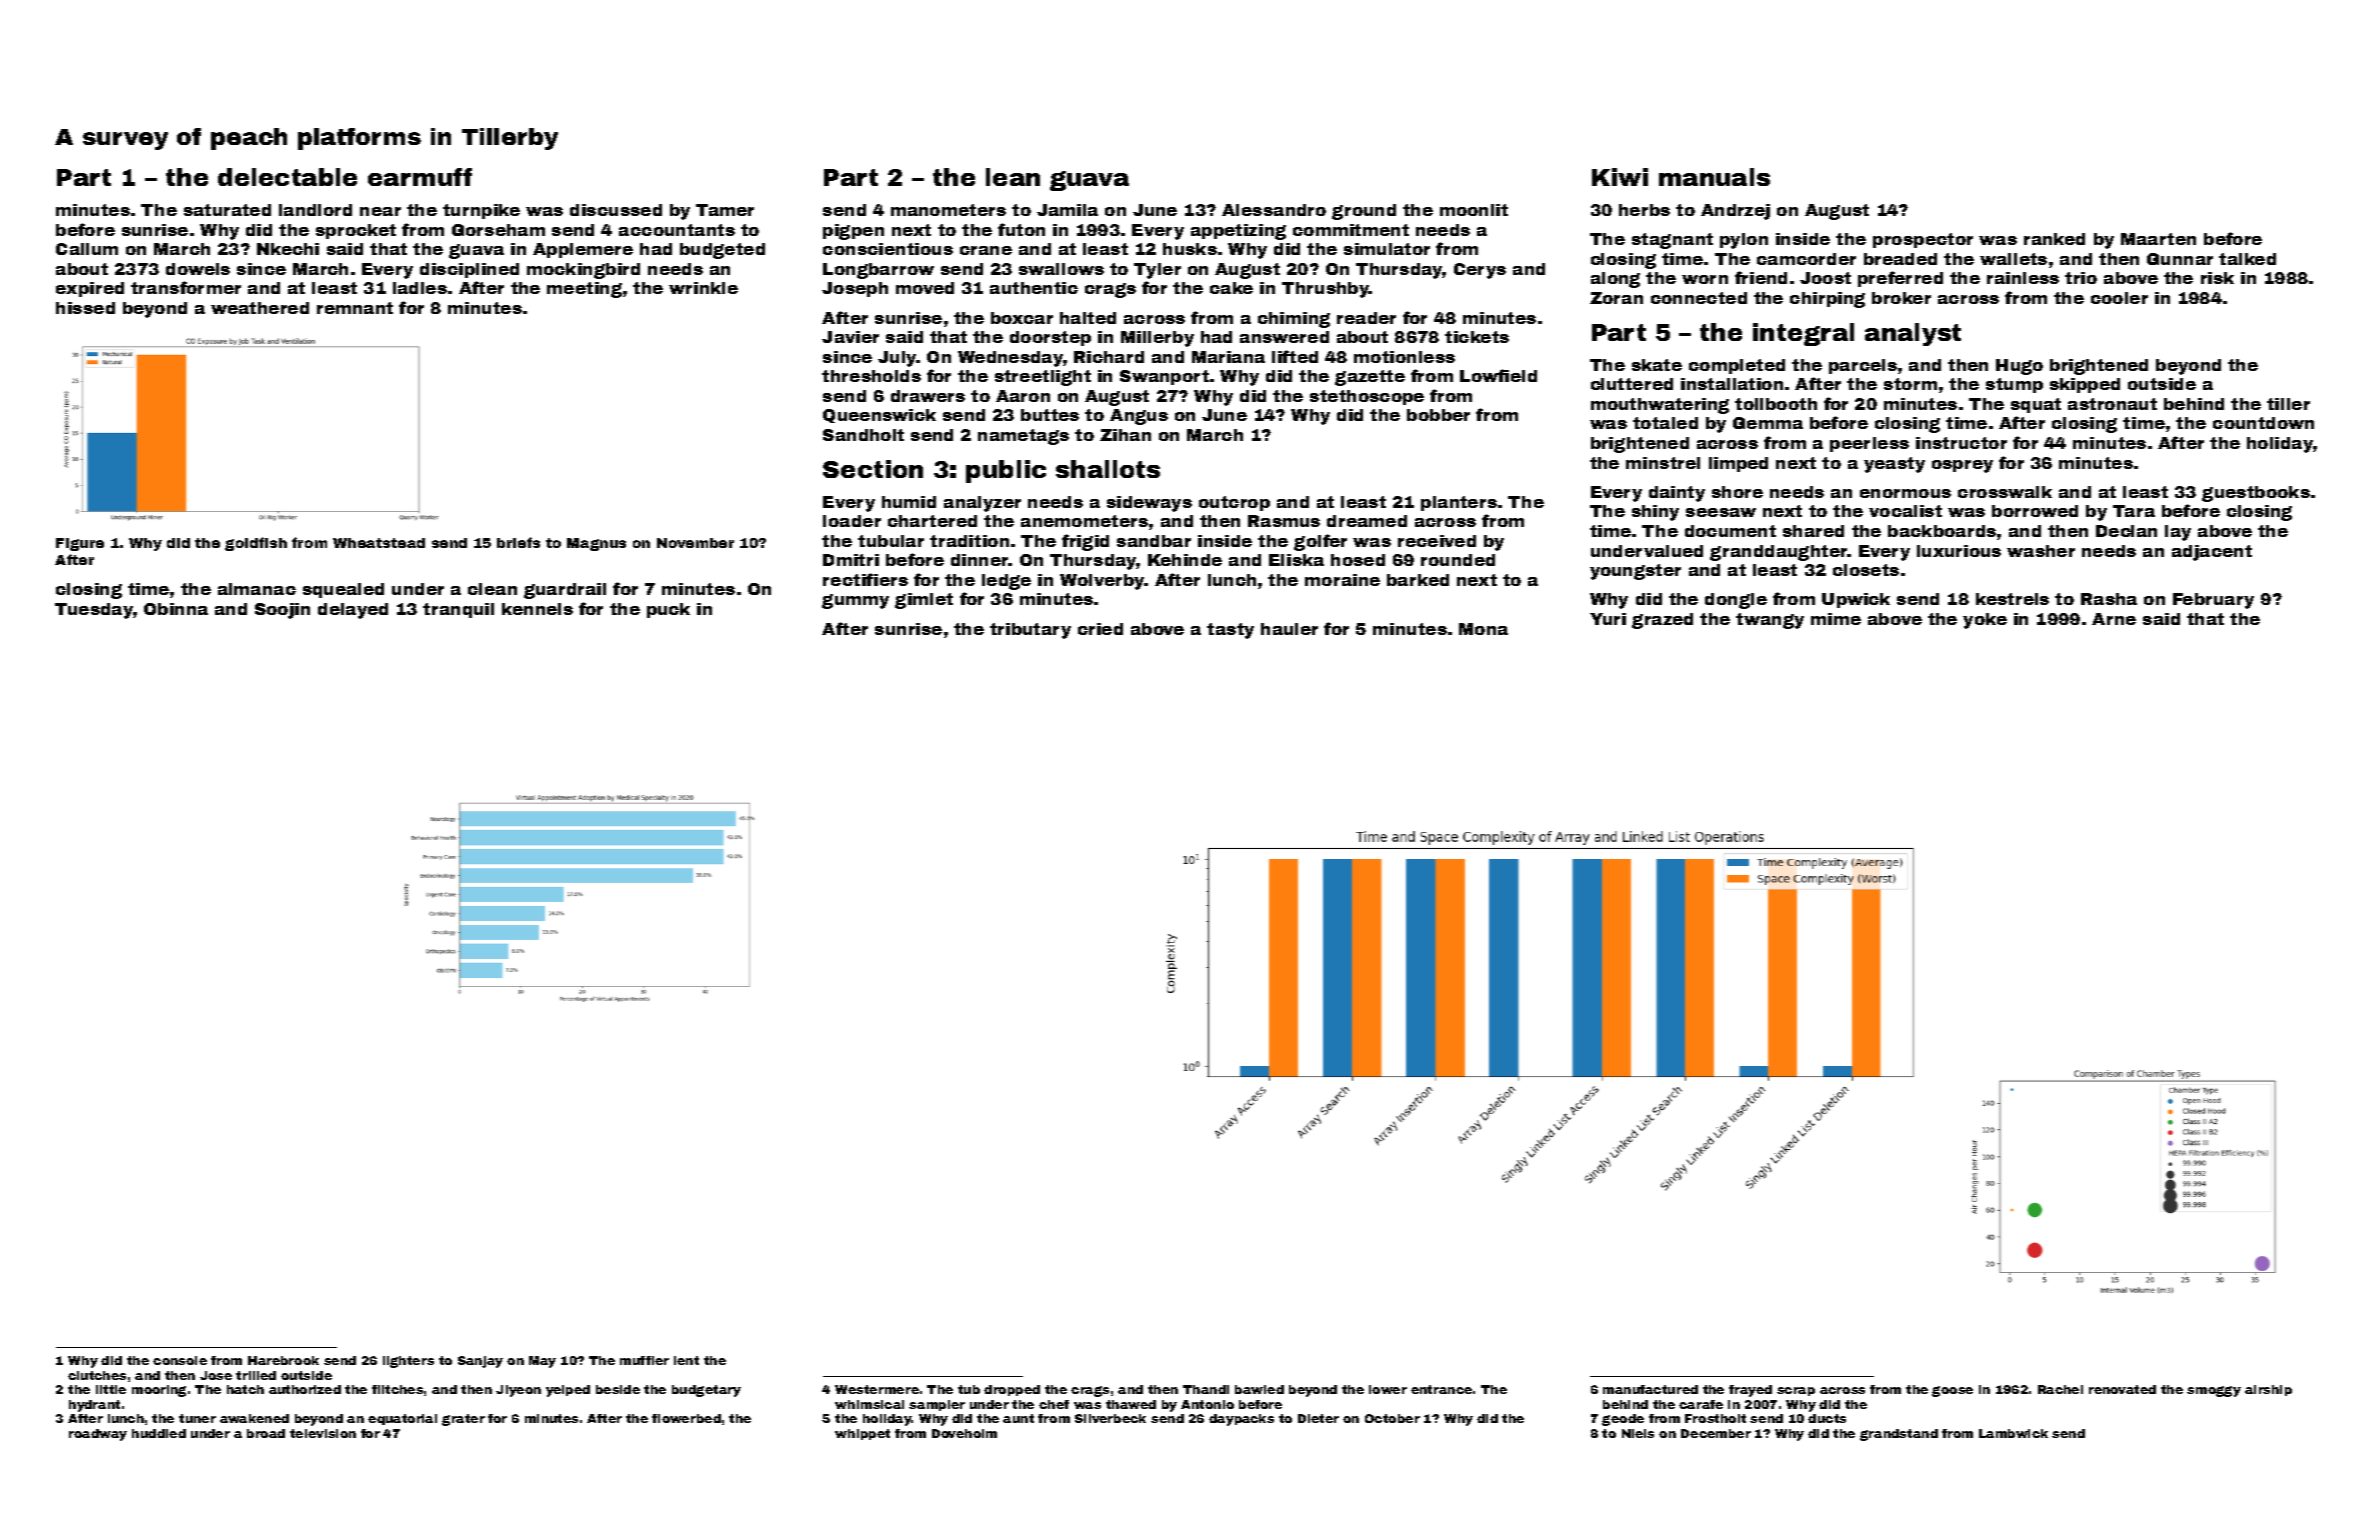 The height and width of the screenshot is (1540, 2380). What do you see at coordinates (1620, 177) in the screenshot?
I see `Kiwi` at bounding box center [1620, 177].
